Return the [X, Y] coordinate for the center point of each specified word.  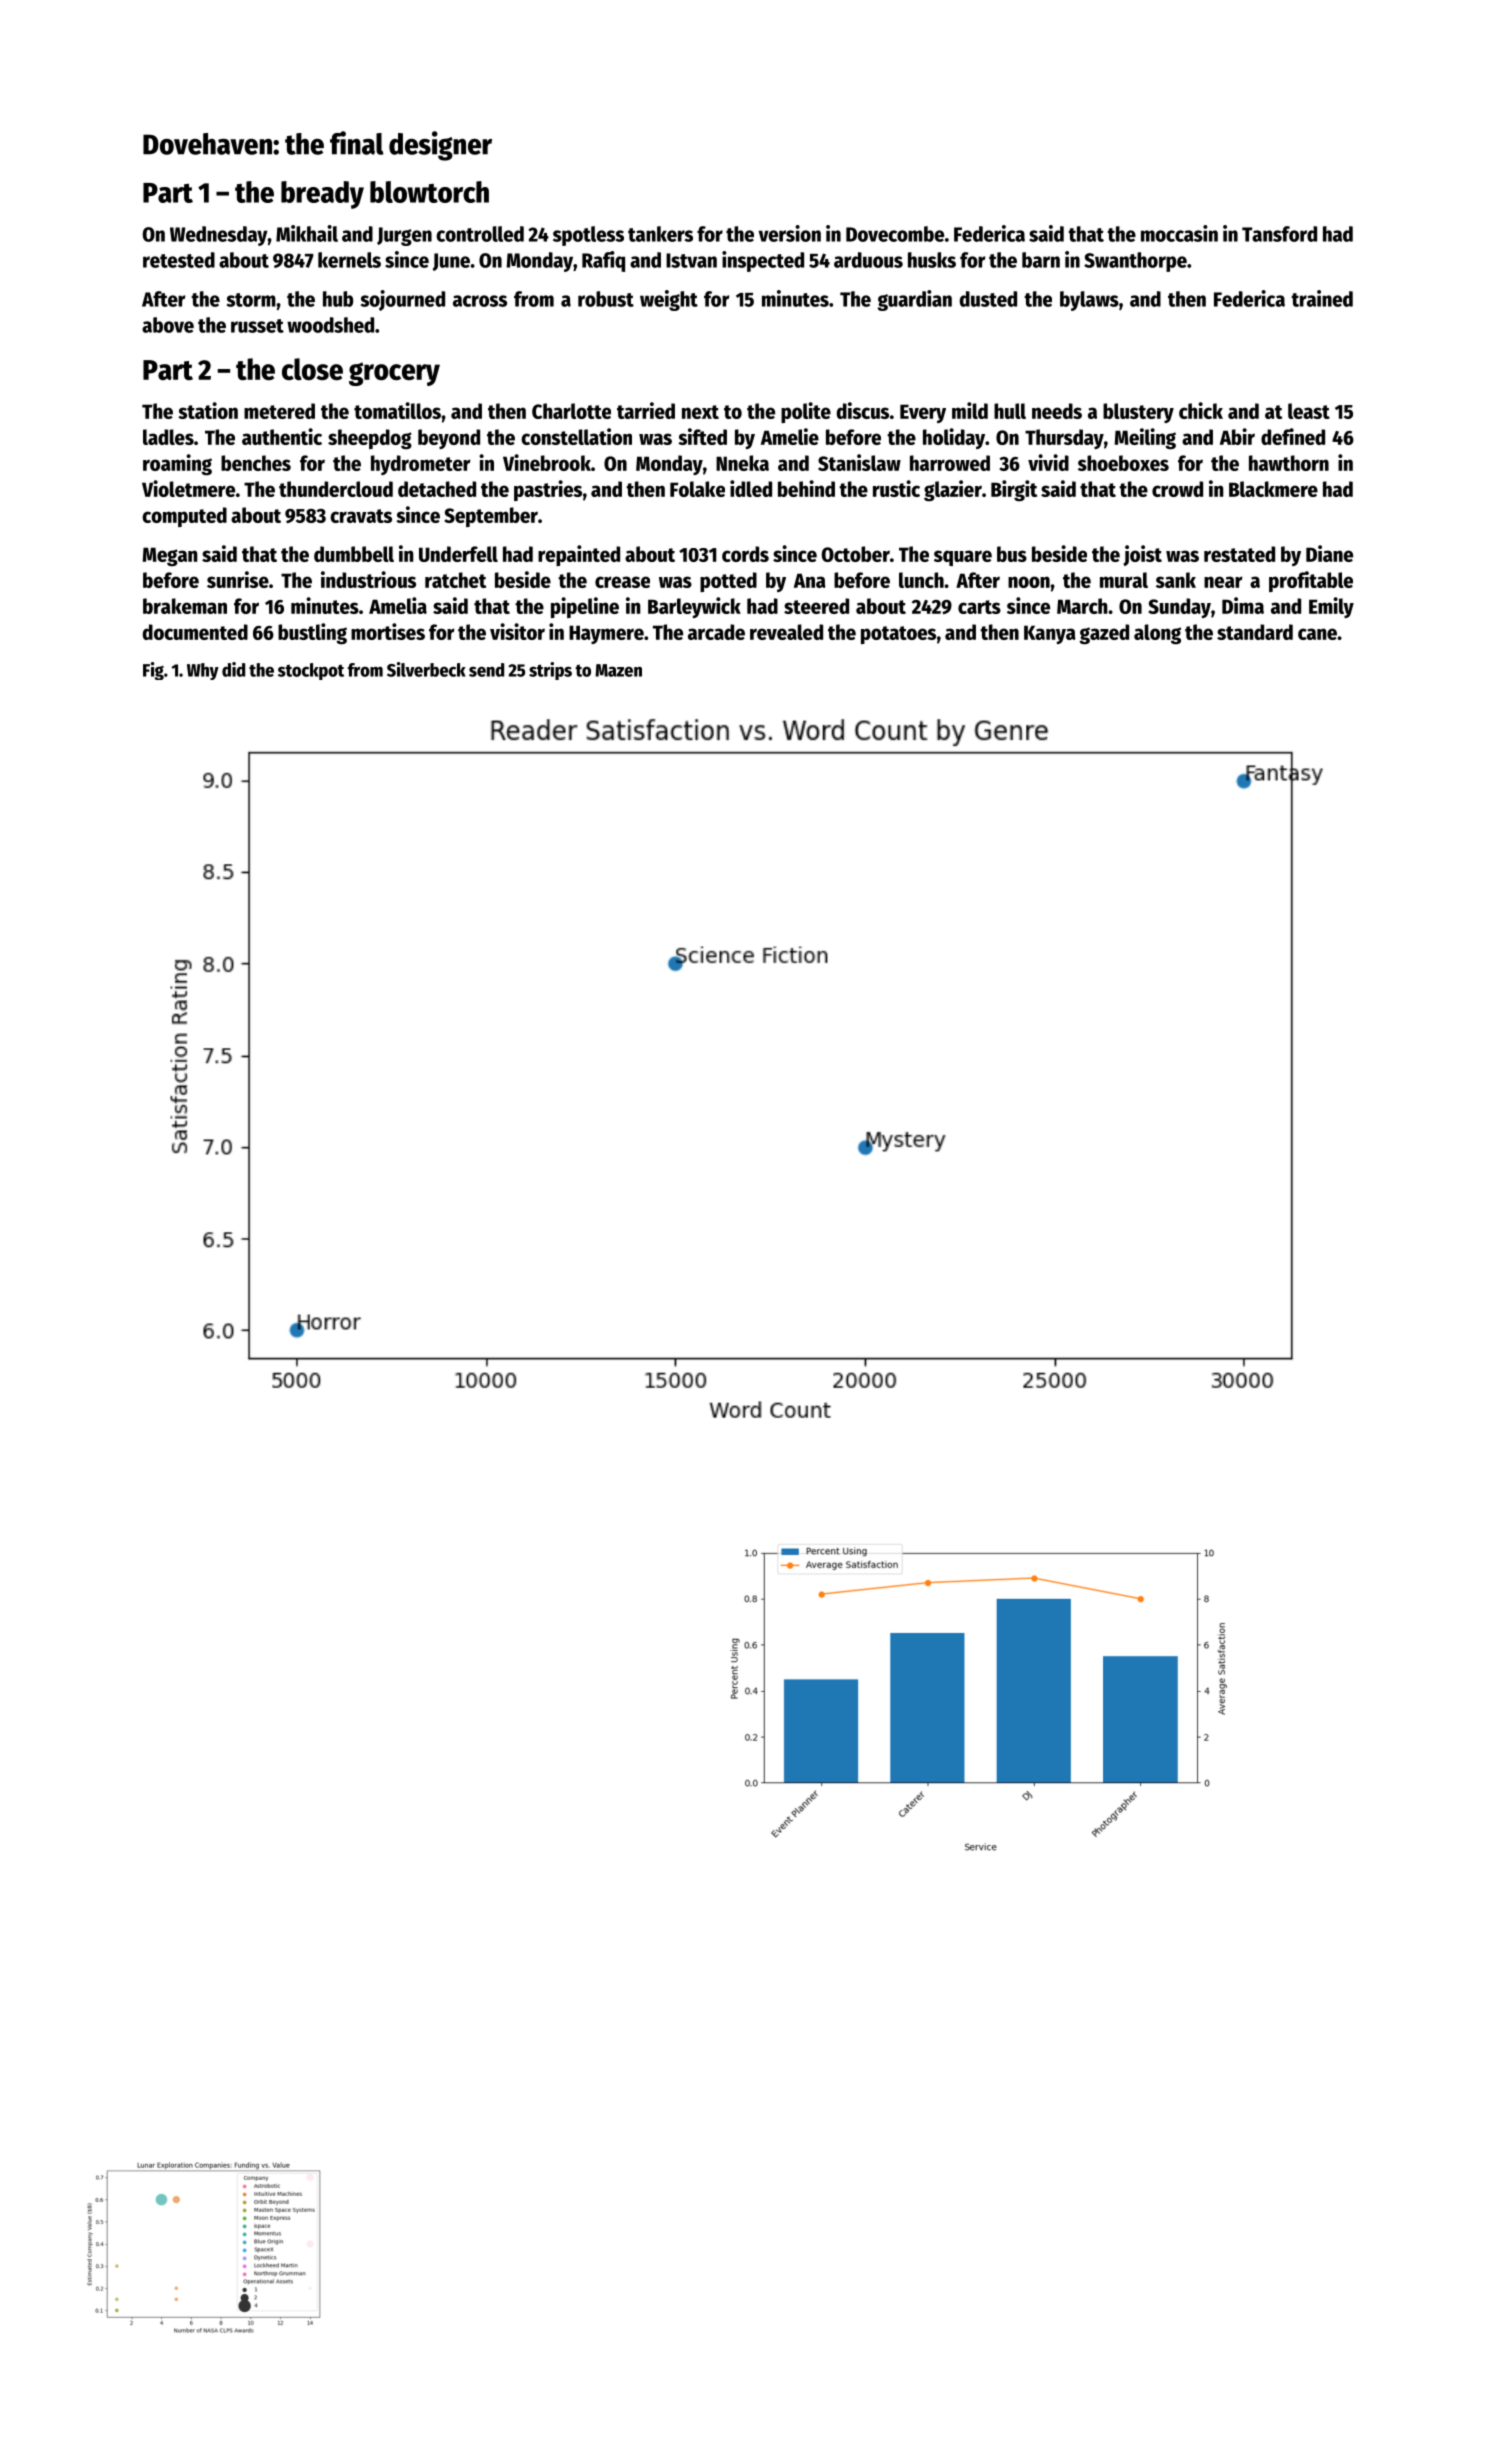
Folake [697, 489]
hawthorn [1289, 463]
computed [184, 517]
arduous [868, 260]
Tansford [1279, 234]
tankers [660, 234]
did [233, 669]
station [208, 410]
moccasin [1179, 233]
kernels [349, 260]
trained [1322, 298]
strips [550, 671]
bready [322, 195]
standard [1255, 632]
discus [862, 410]
